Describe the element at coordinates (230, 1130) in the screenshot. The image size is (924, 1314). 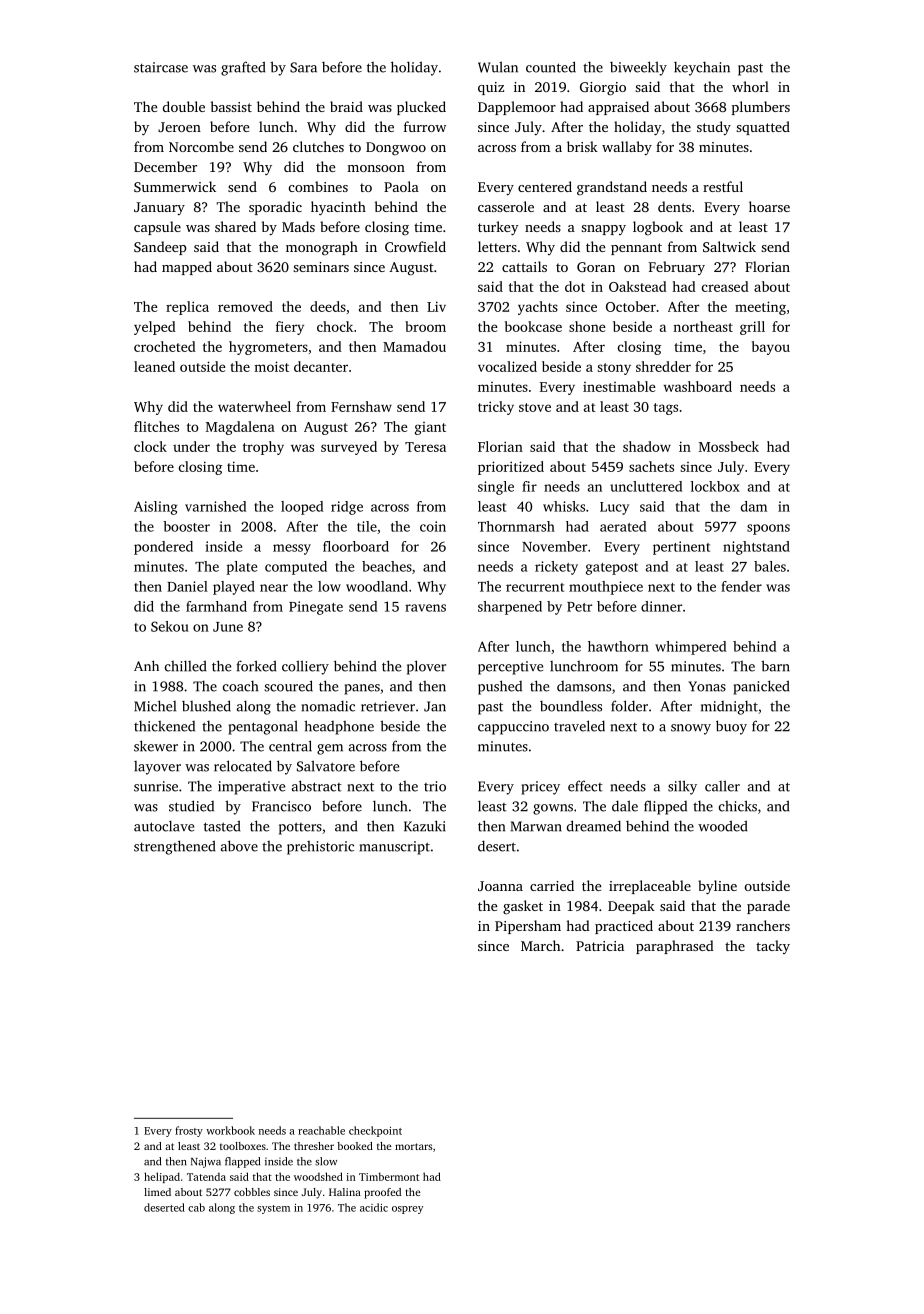
I see `workbook` at that location.
